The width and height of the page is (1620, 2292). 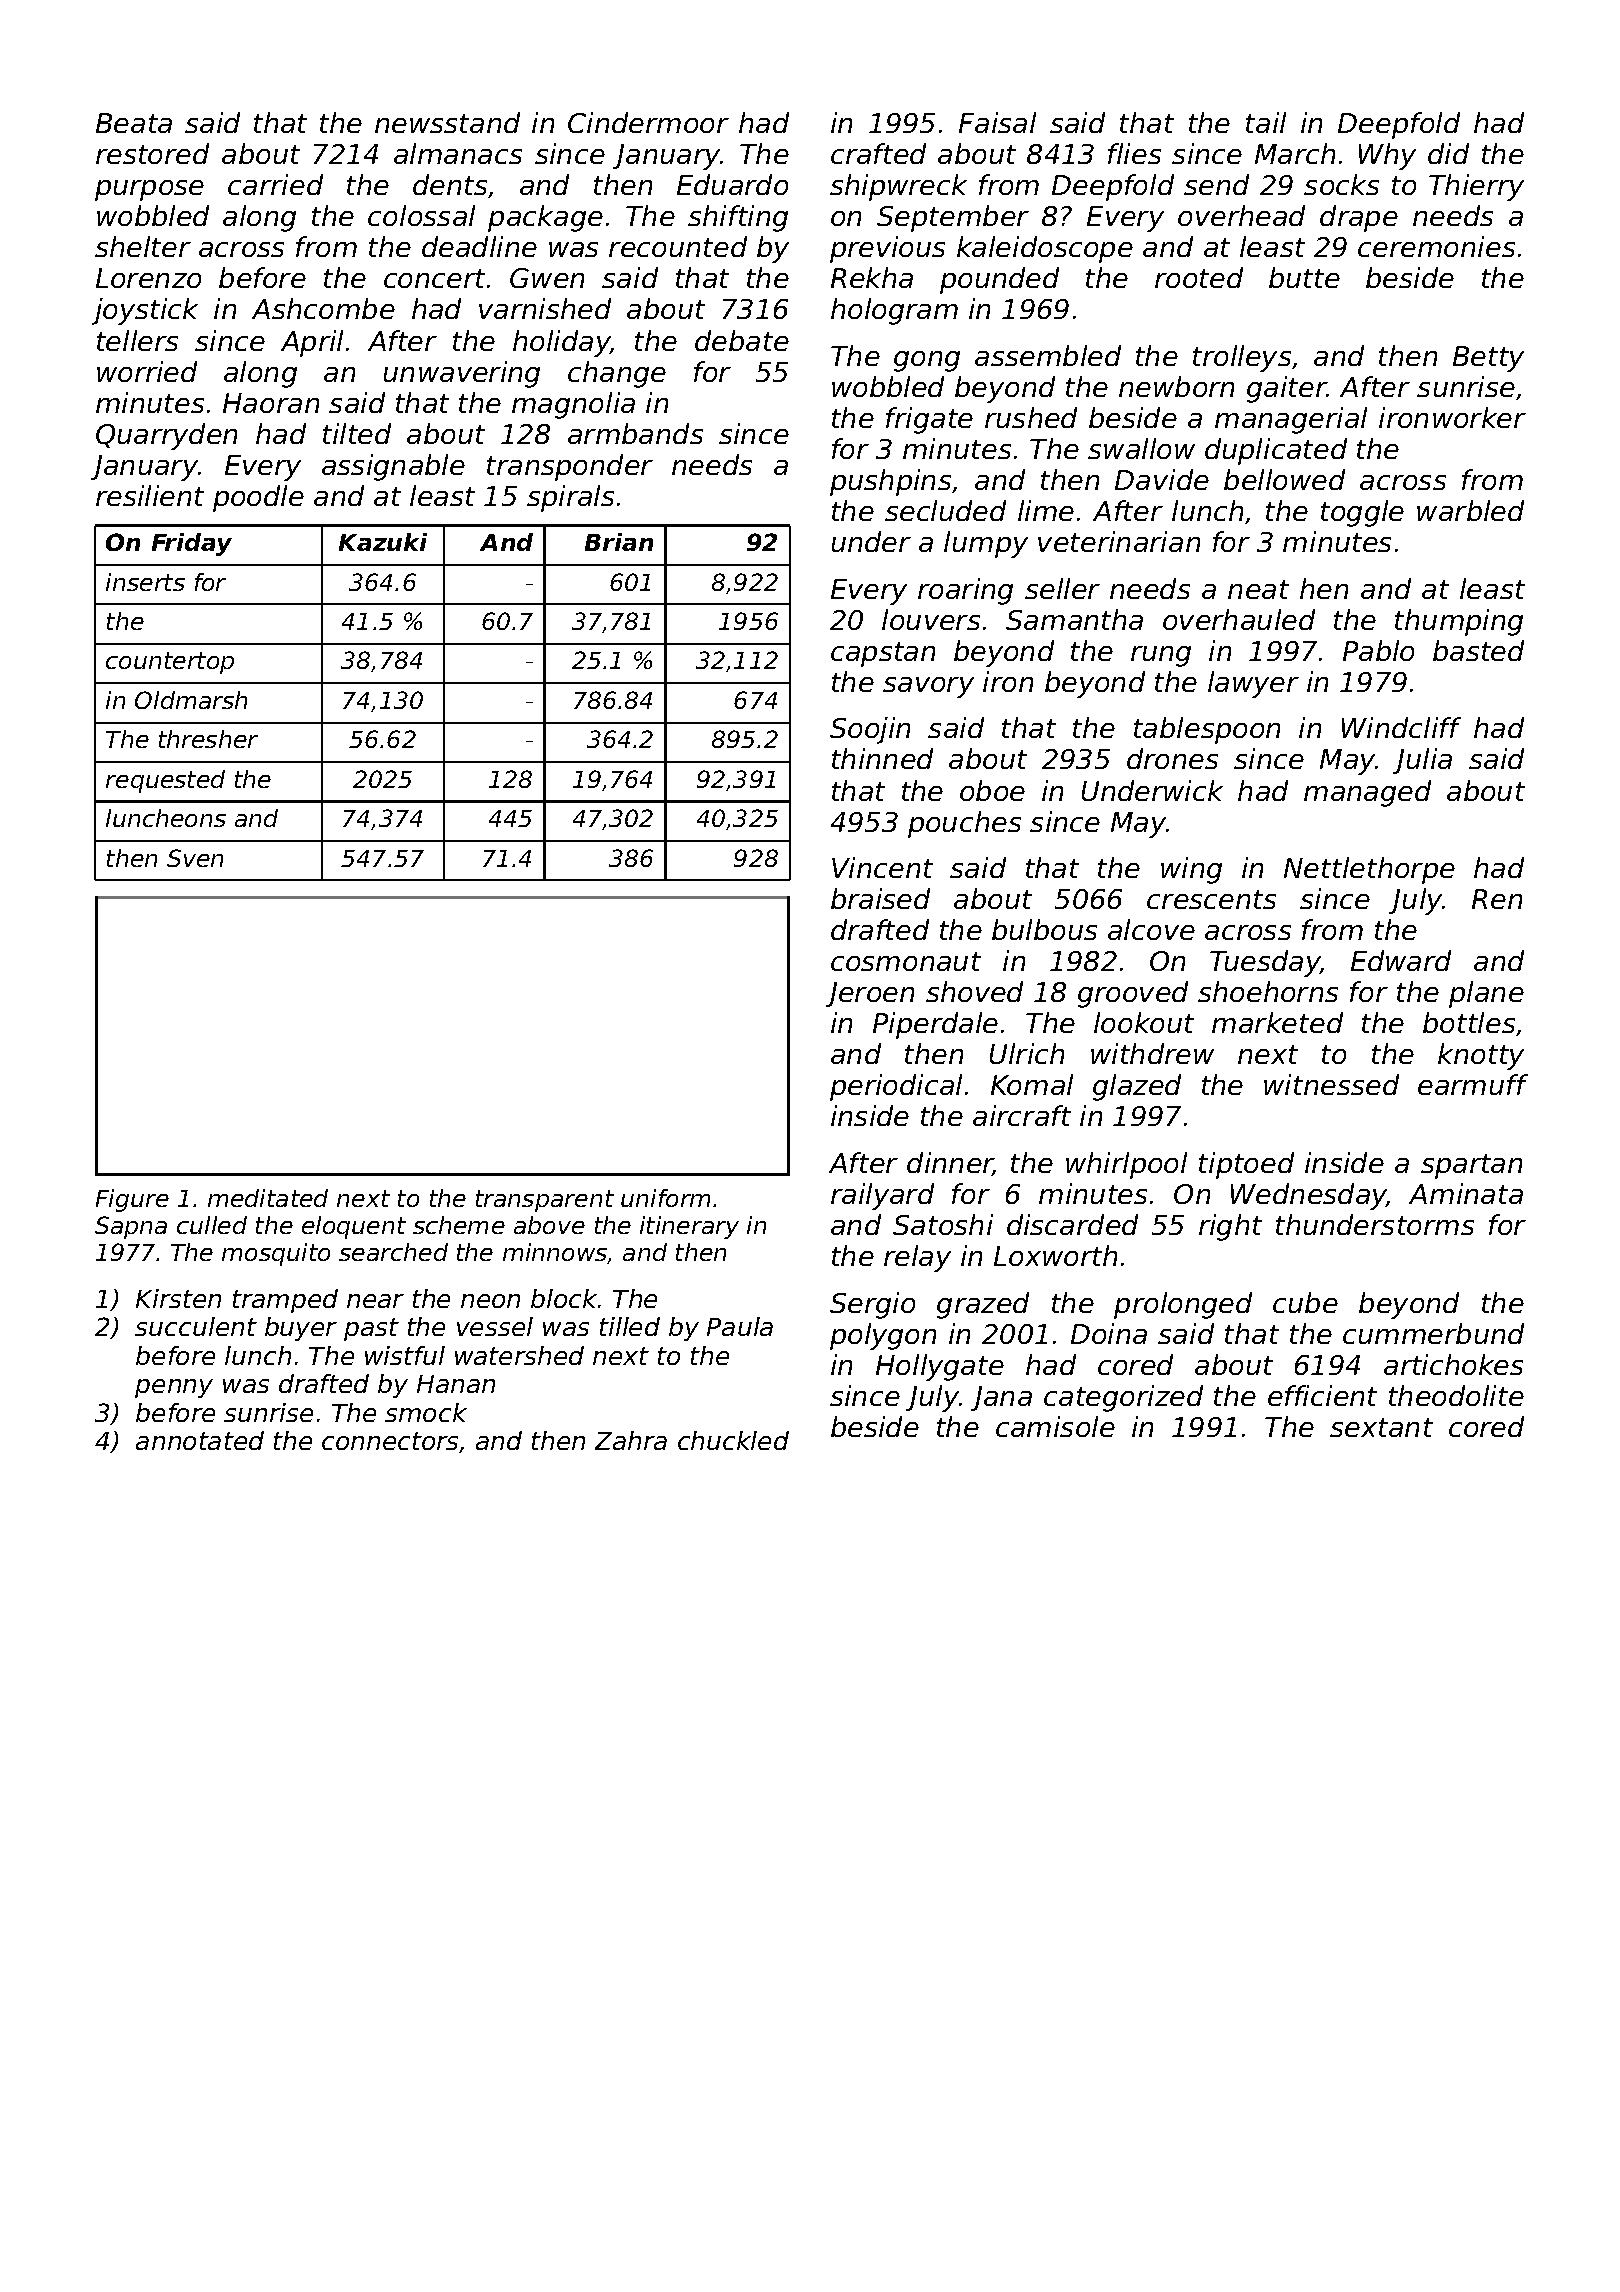 I want to click on ceremonies, so click(x=1436, y=246).
